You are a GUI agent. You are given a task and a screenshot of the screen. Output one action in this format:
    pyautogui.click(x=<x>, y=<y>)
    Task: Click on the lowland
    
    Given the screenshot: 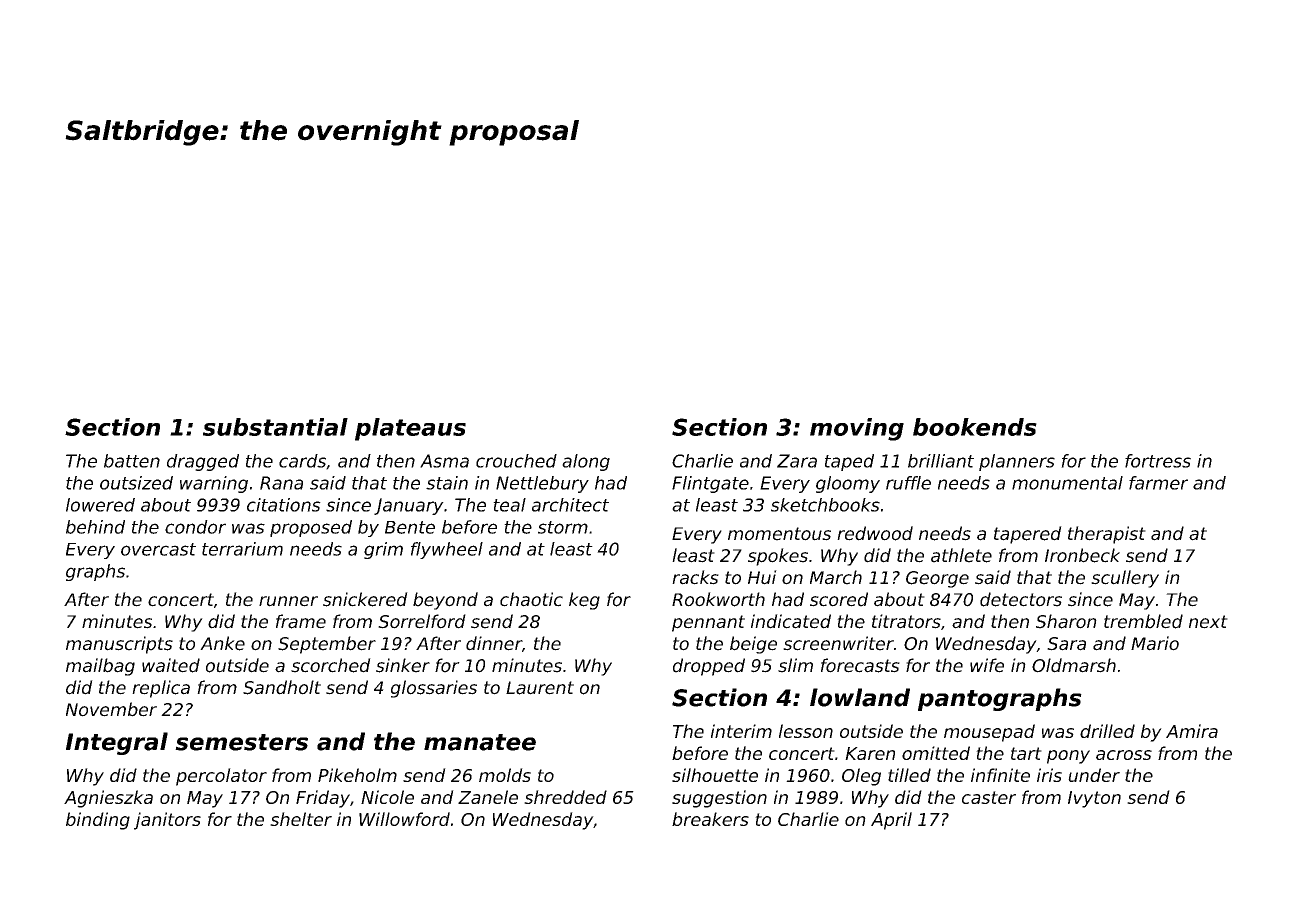 What is the action you would take?
    pyautogui.click(x=860, y=697)
